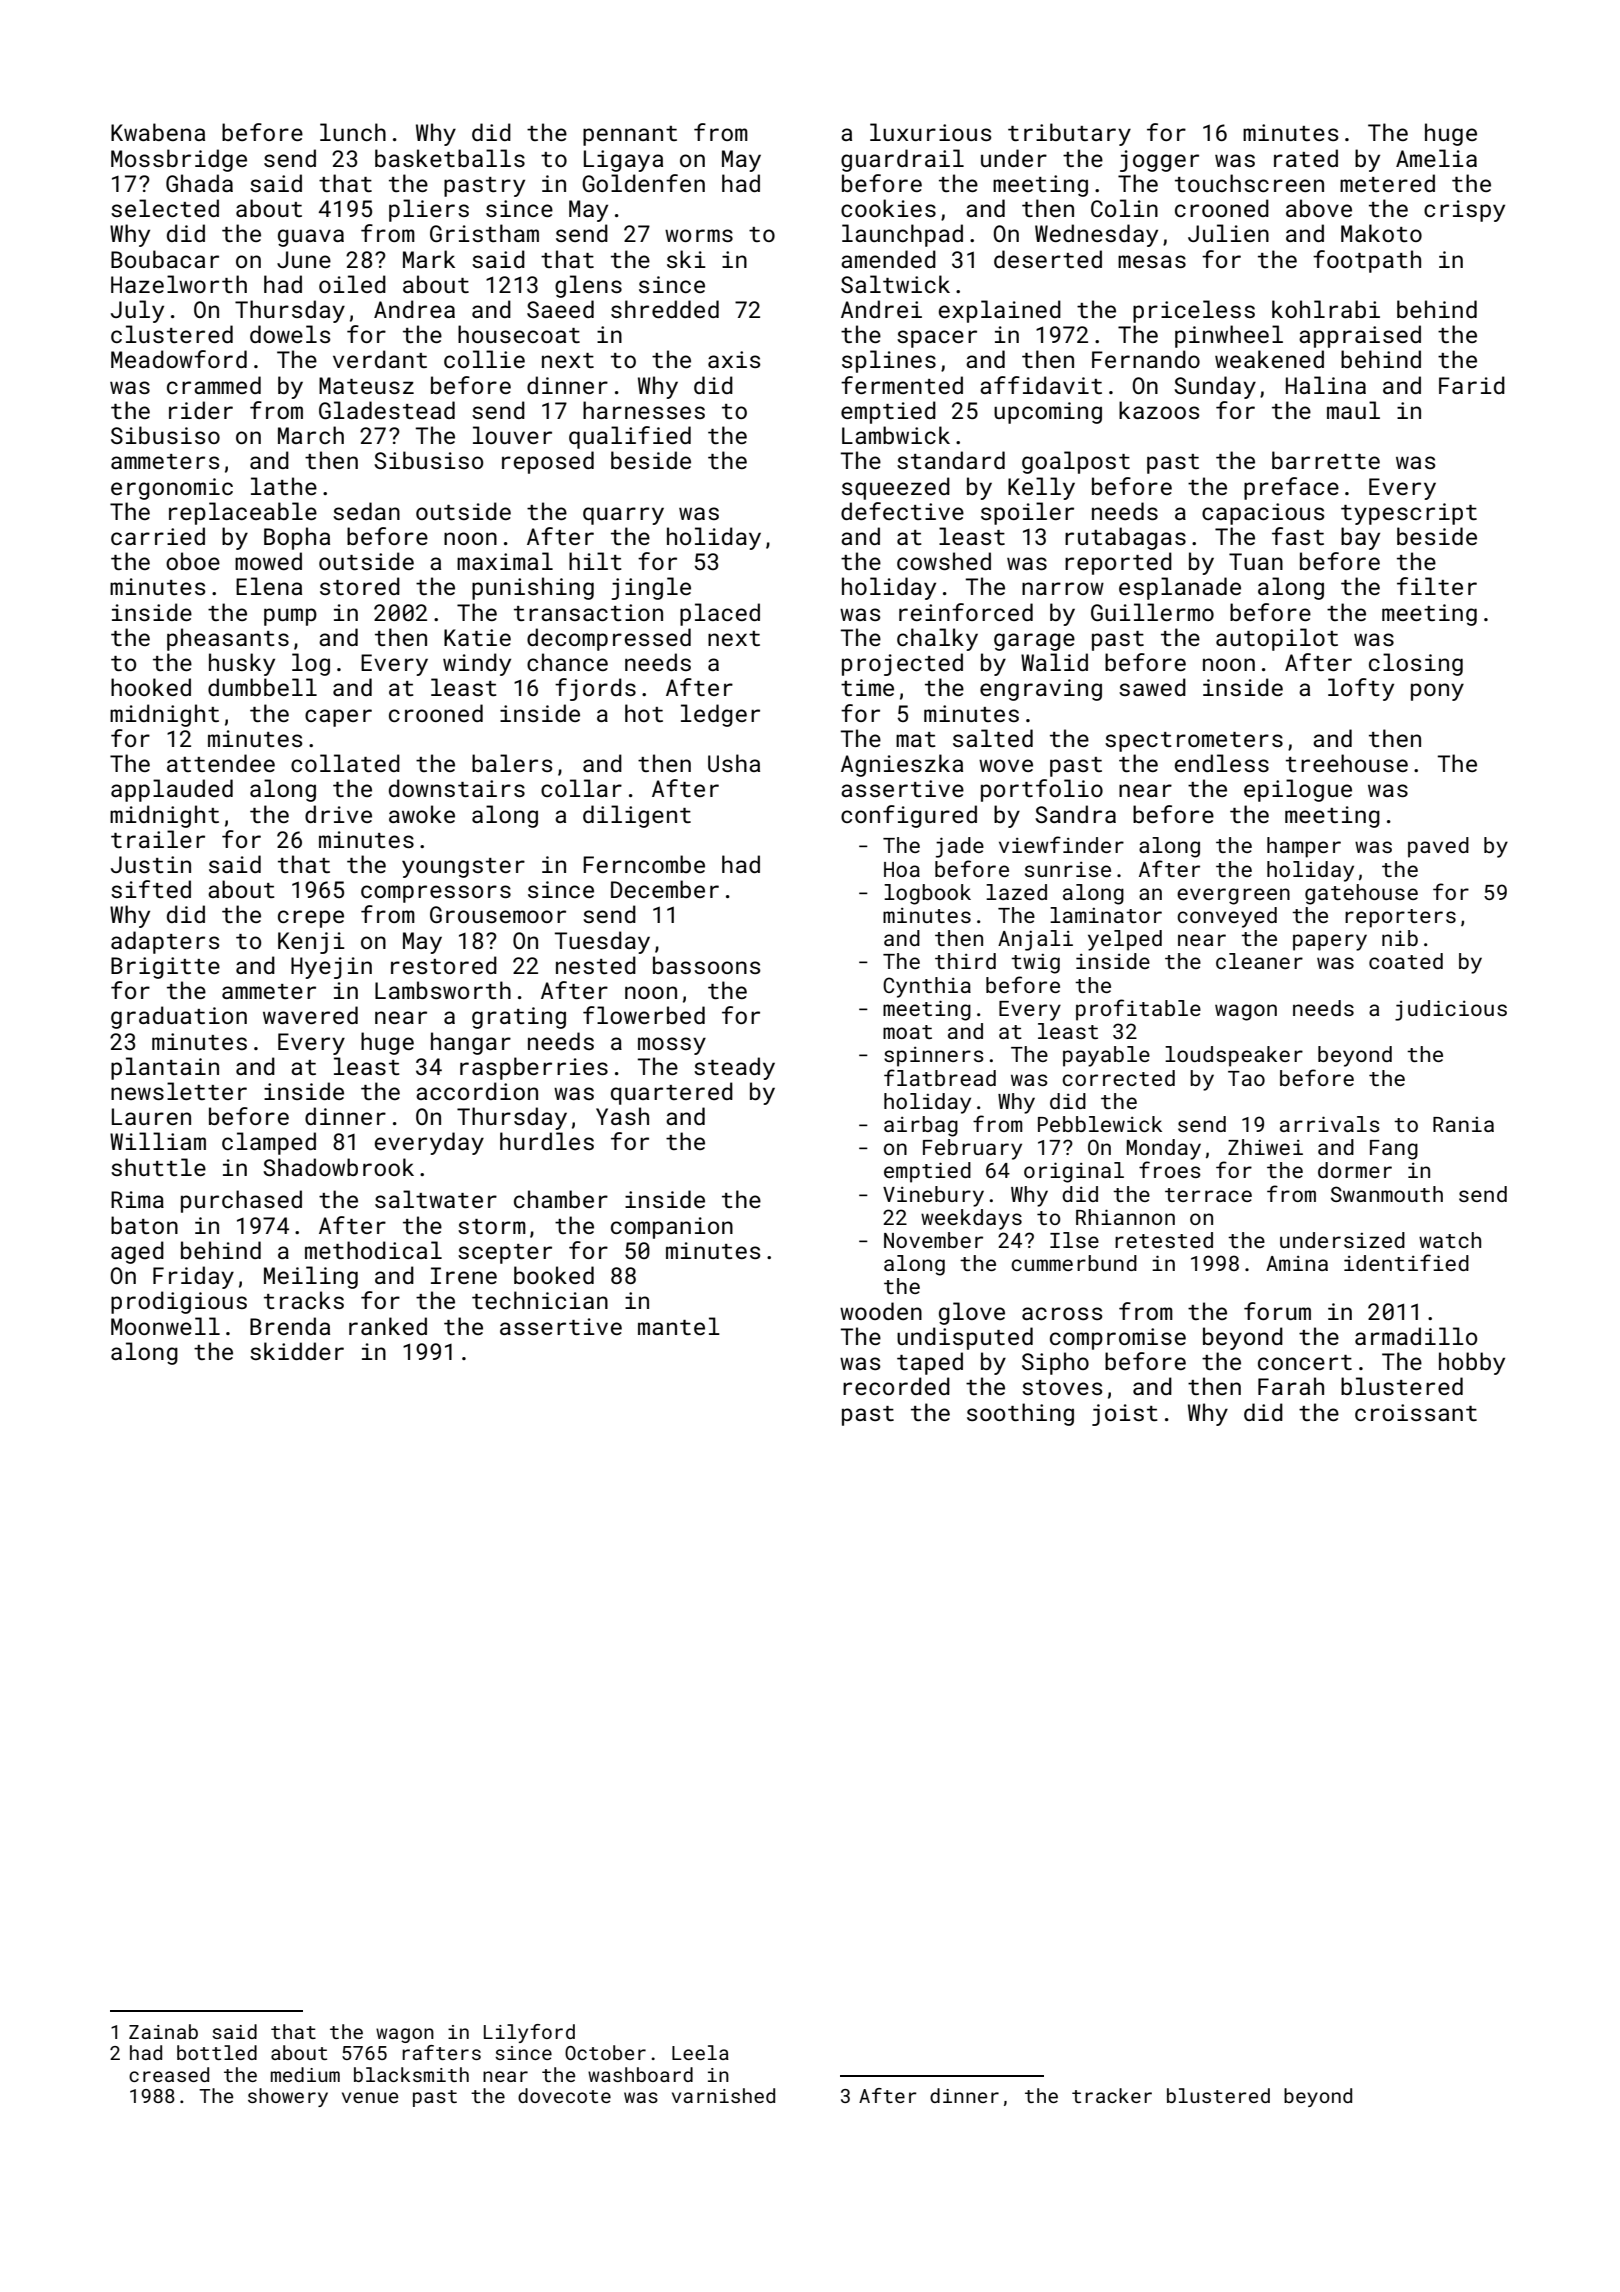  Describe the element at coordinates (930, 132) in the document. I see `luxurious` at that location.
